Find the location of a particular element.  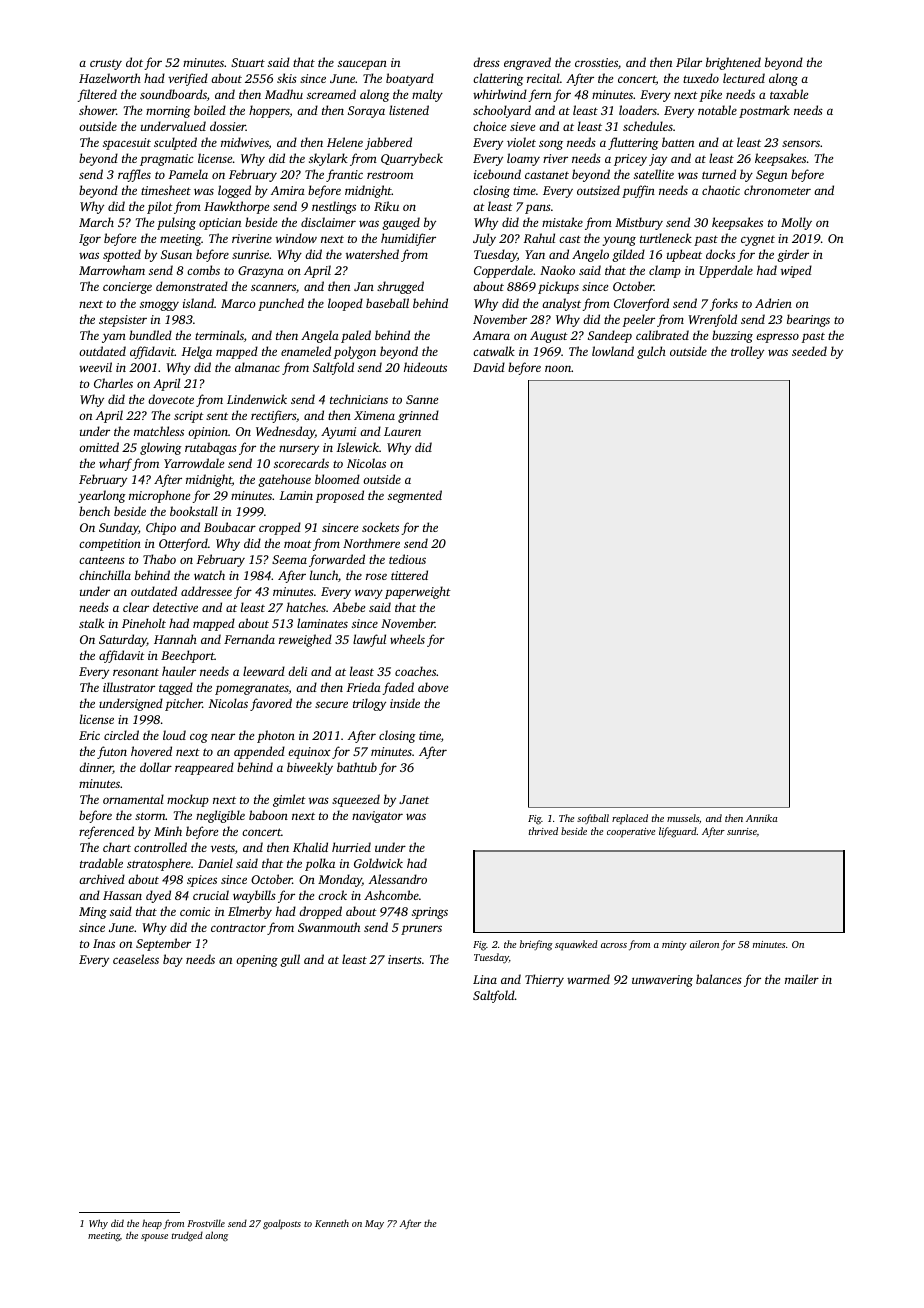

Stuart is located at coordinates (248, 62).
